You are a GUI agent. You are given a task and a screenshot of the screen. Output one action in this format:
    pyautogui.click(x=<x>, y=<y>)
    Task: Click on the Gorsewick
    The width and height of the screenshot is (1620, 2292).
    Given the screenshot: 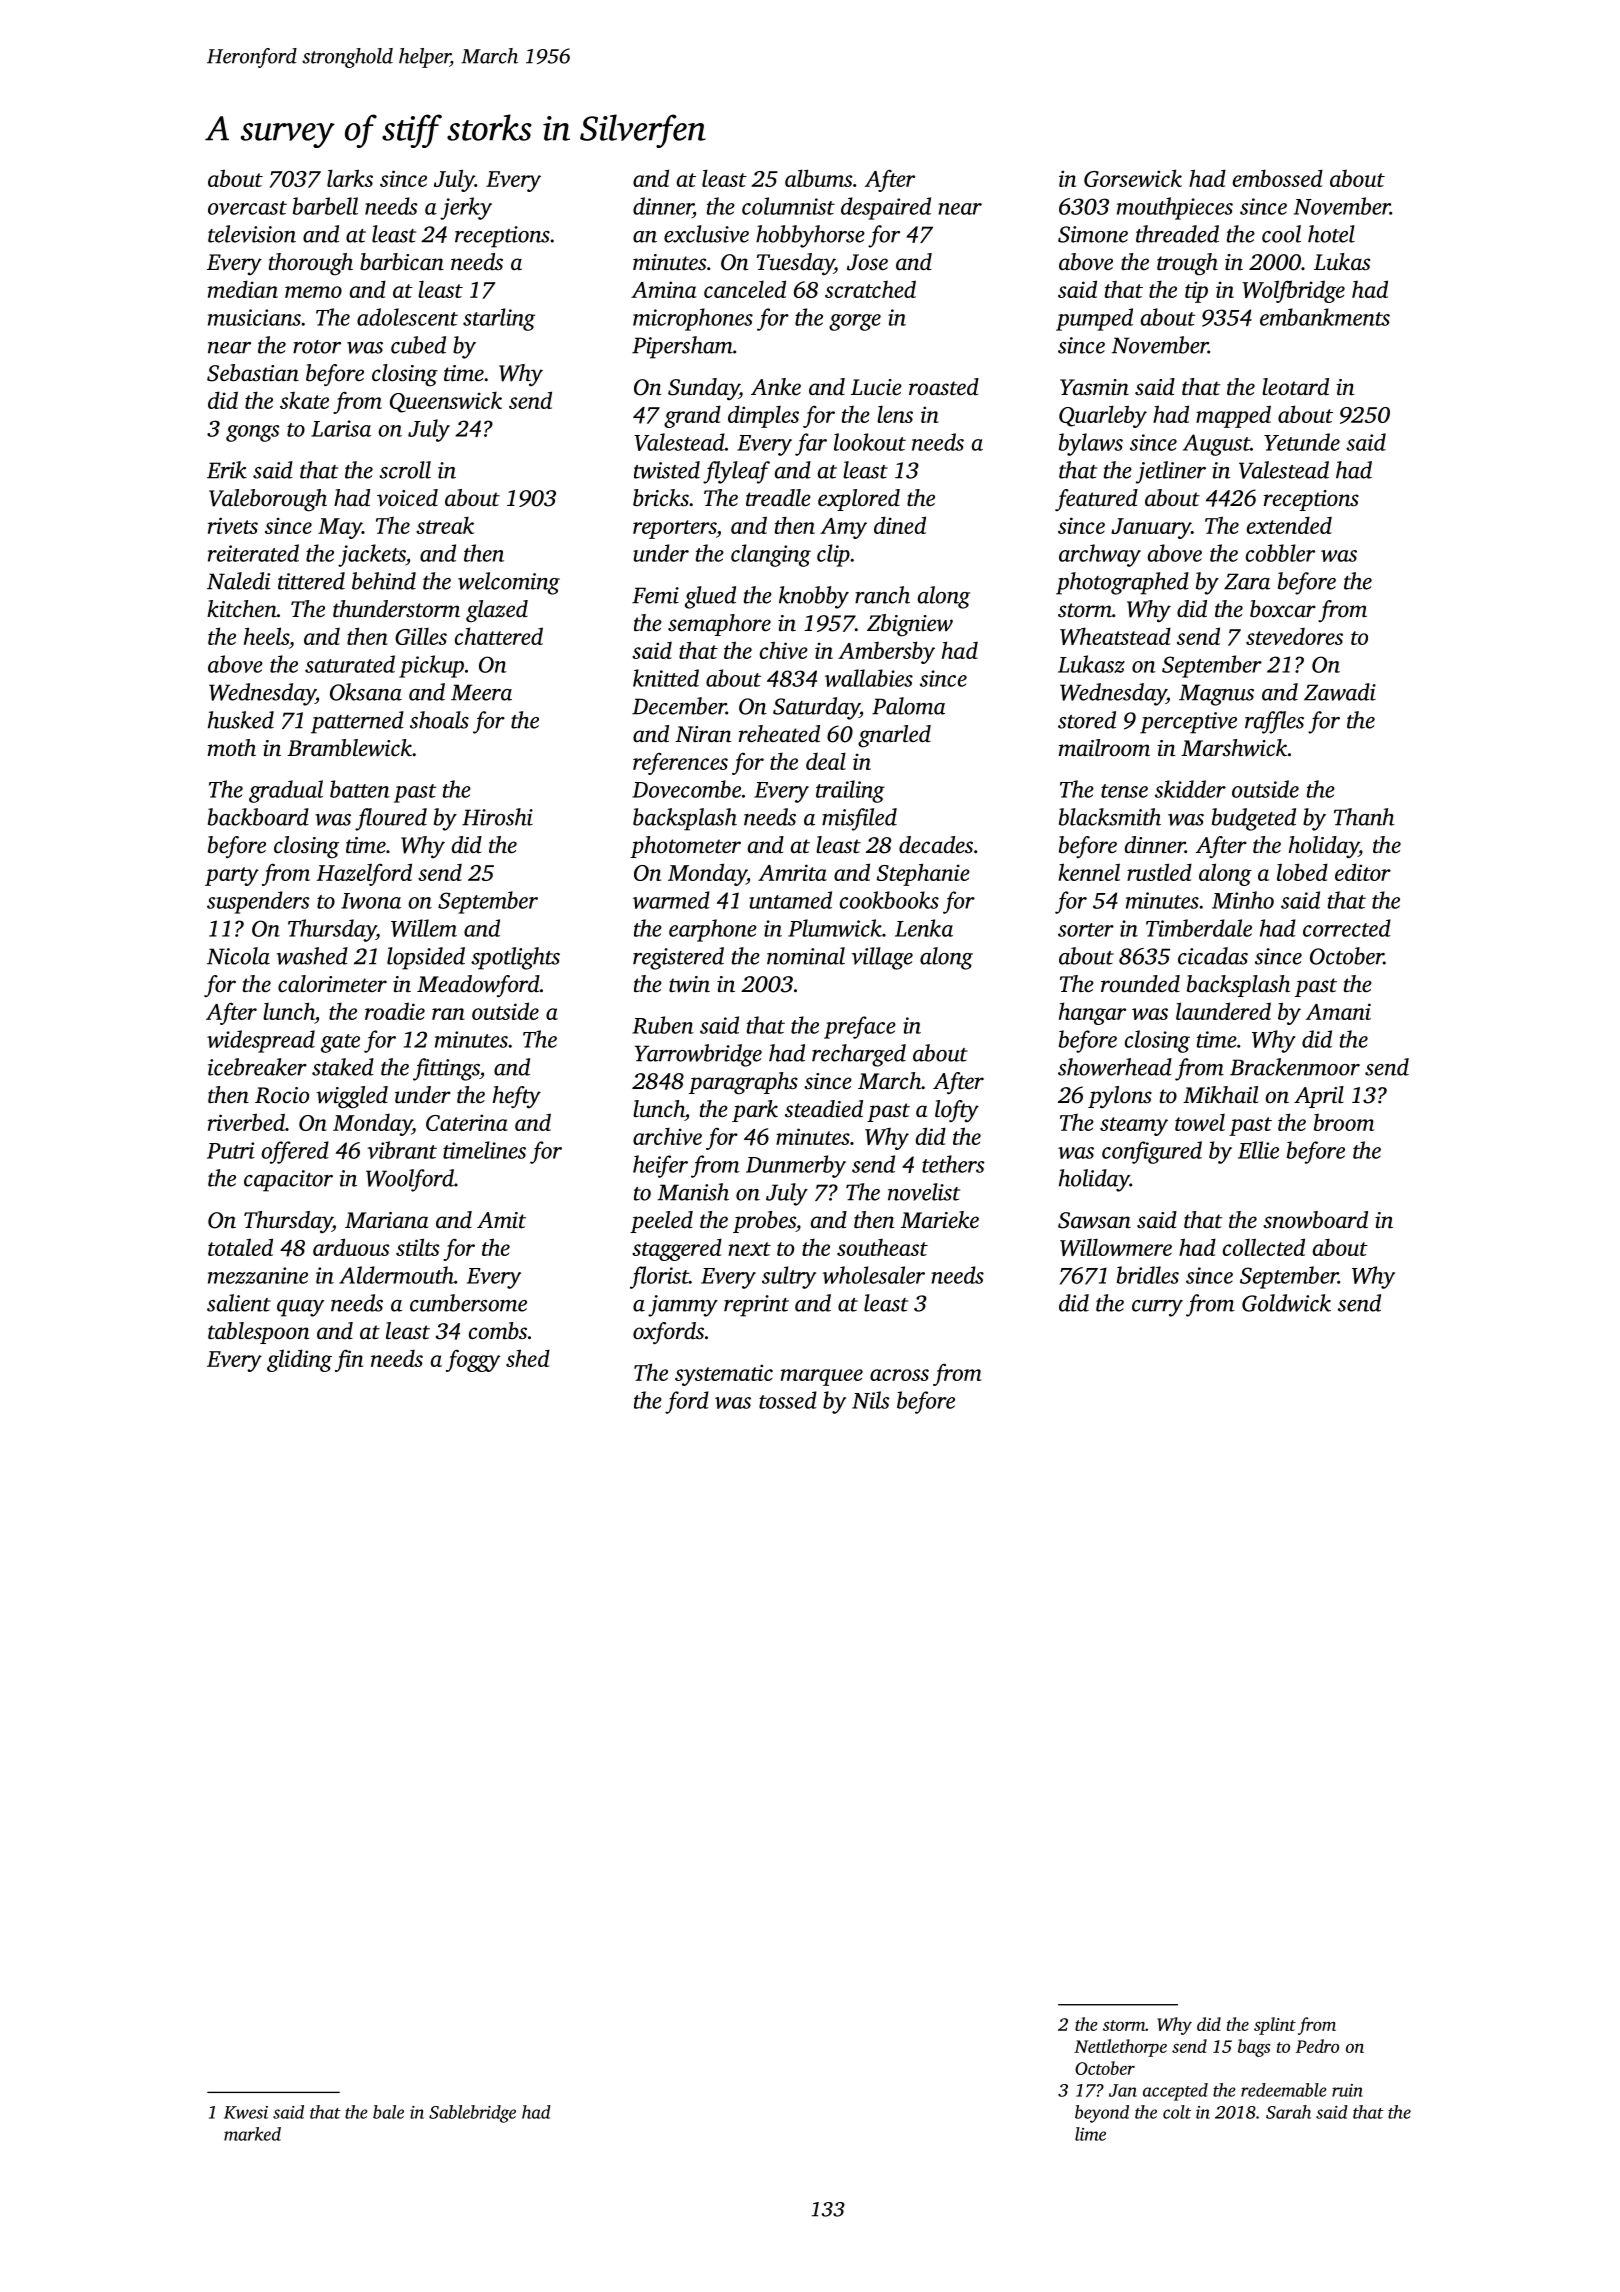 What is the action you would take?
    pyautogui.click(x=1133, y=178)
